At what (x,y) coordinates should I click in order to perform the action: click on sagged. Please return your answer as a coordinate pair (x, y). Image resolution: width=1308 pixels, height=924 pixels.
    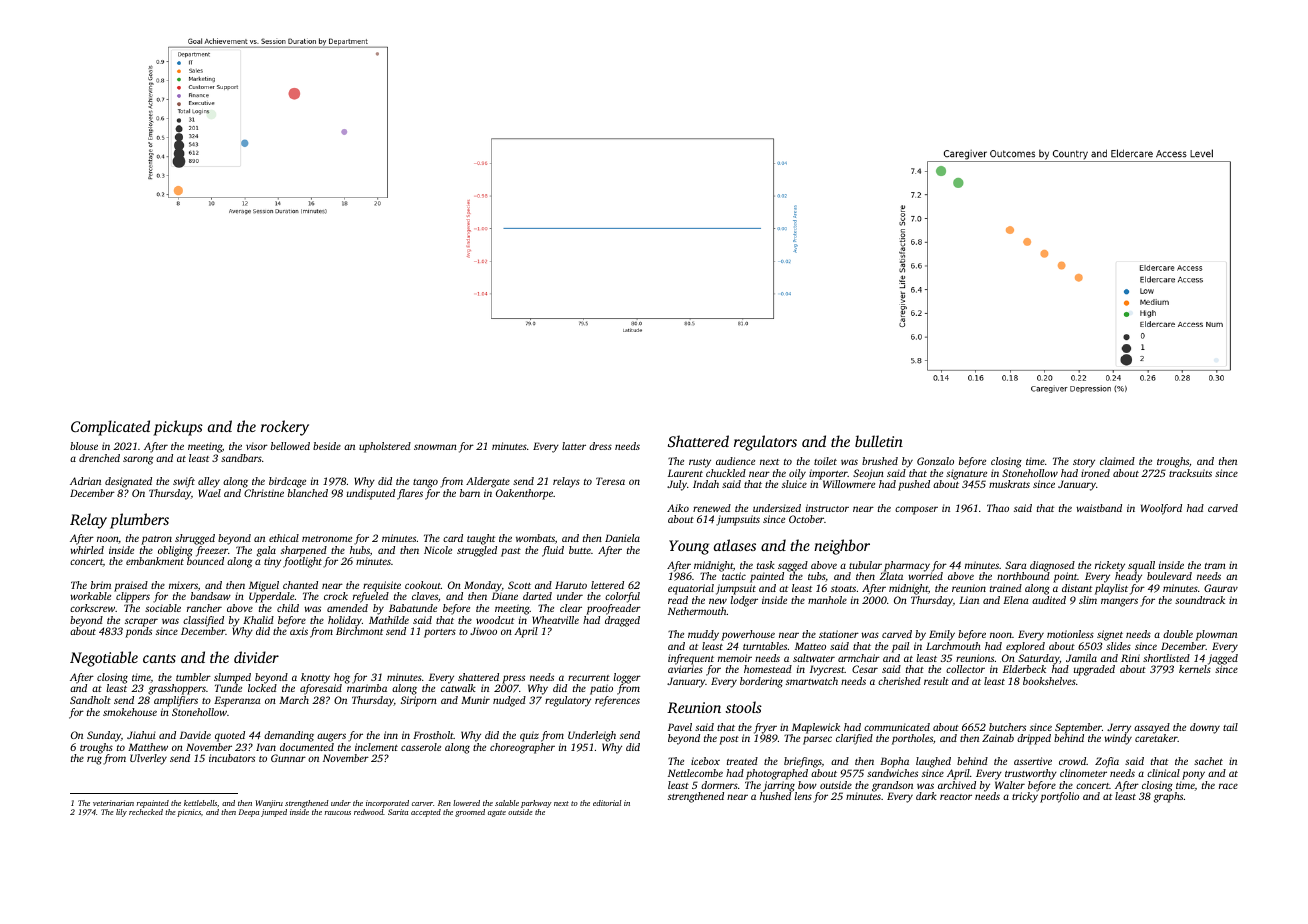
    Looking at the image, I should click on (793, 566).
